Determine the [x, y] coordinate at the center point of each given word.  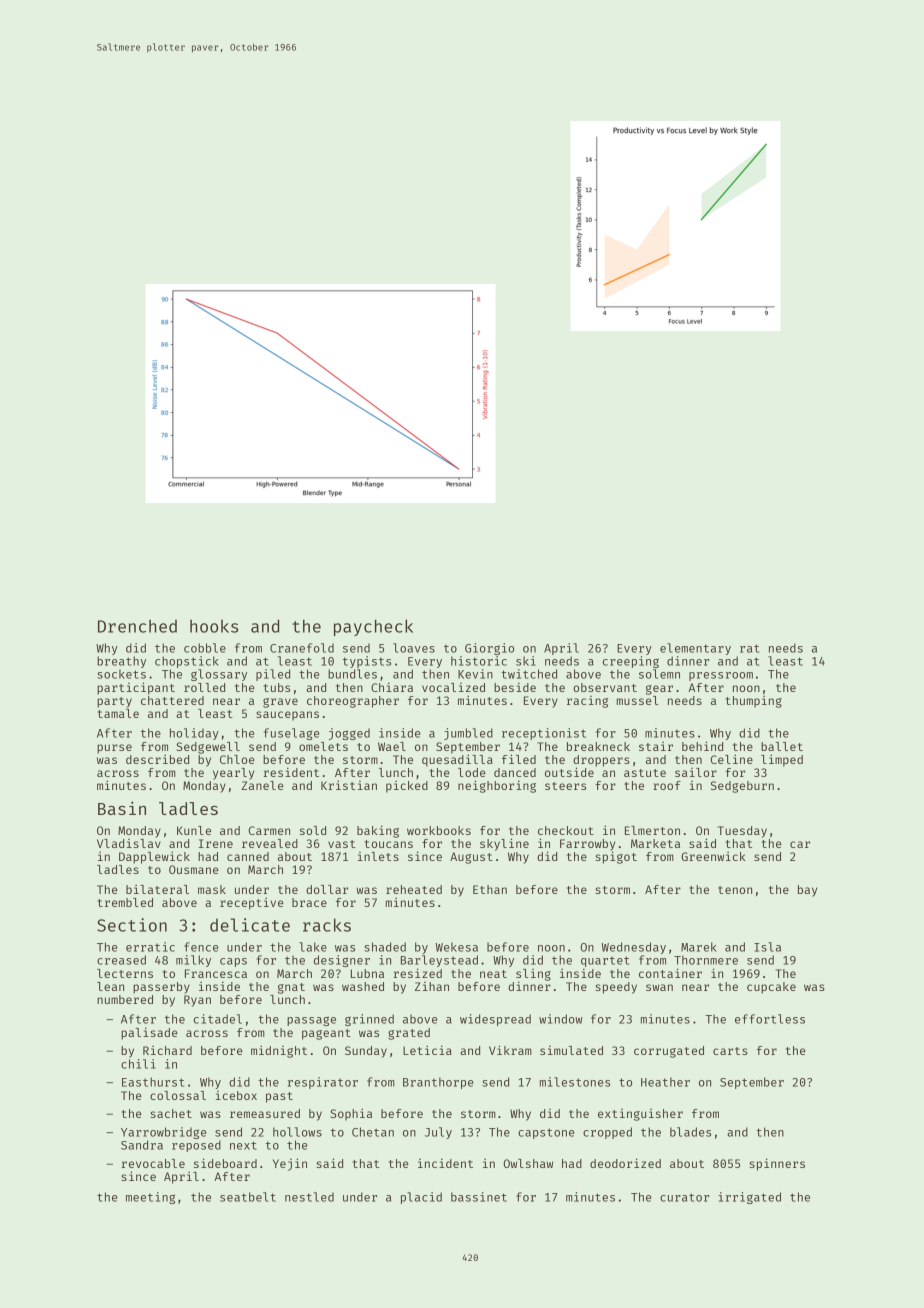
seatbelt [248, 1197]
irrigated [749, 1198]
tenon [735, 890]
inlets [378, 856]
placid [421, 1198]
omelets [323, 746]
